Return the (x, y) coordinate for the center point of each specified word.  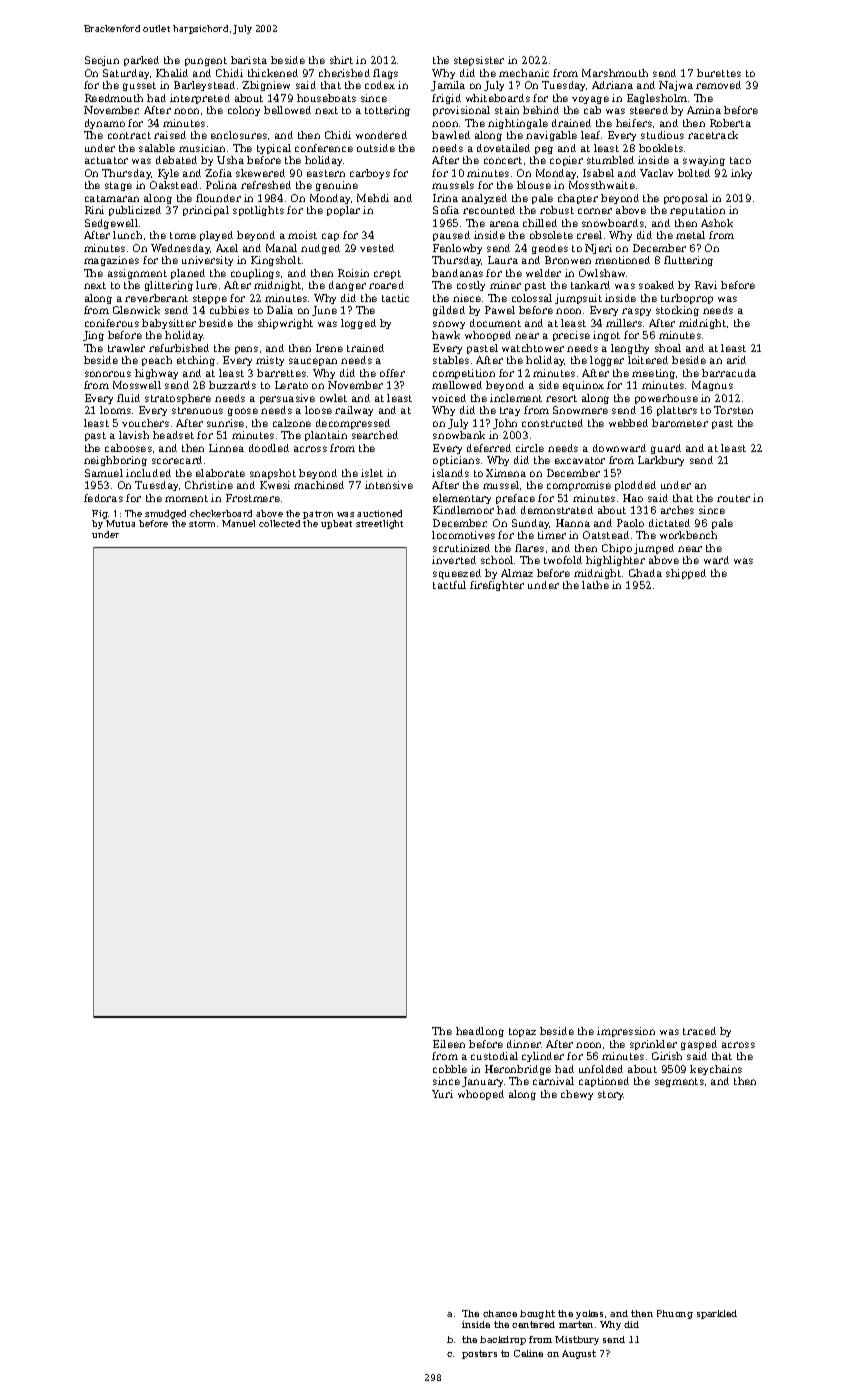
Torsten (733, 410)
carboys (370, 174)
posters (479, 1354)
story (611, 1095)
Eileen (449, 1044)
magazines (111, 261)
